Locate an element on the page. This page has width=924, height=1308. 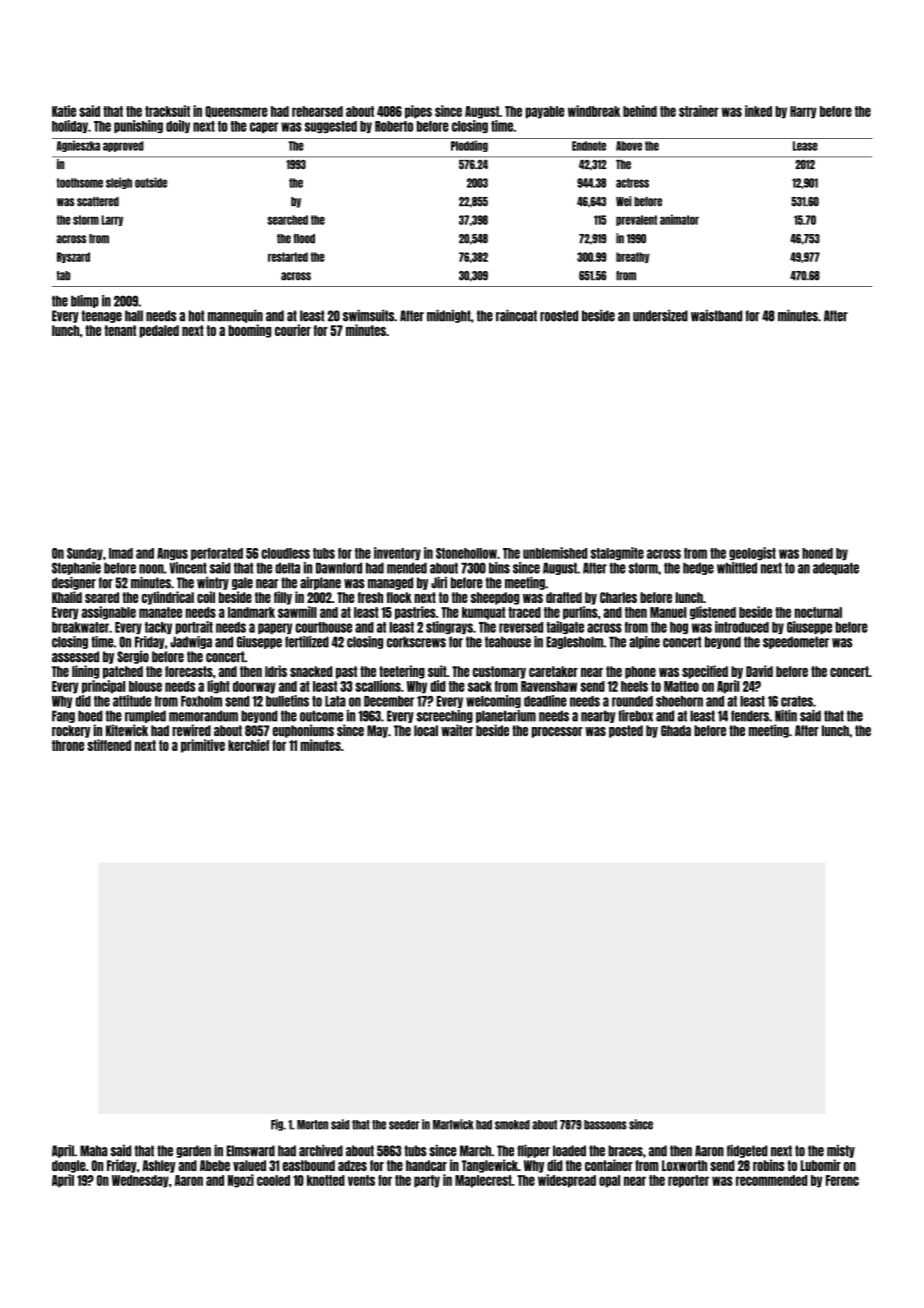
Imad is located at coordinates (121, 553).
